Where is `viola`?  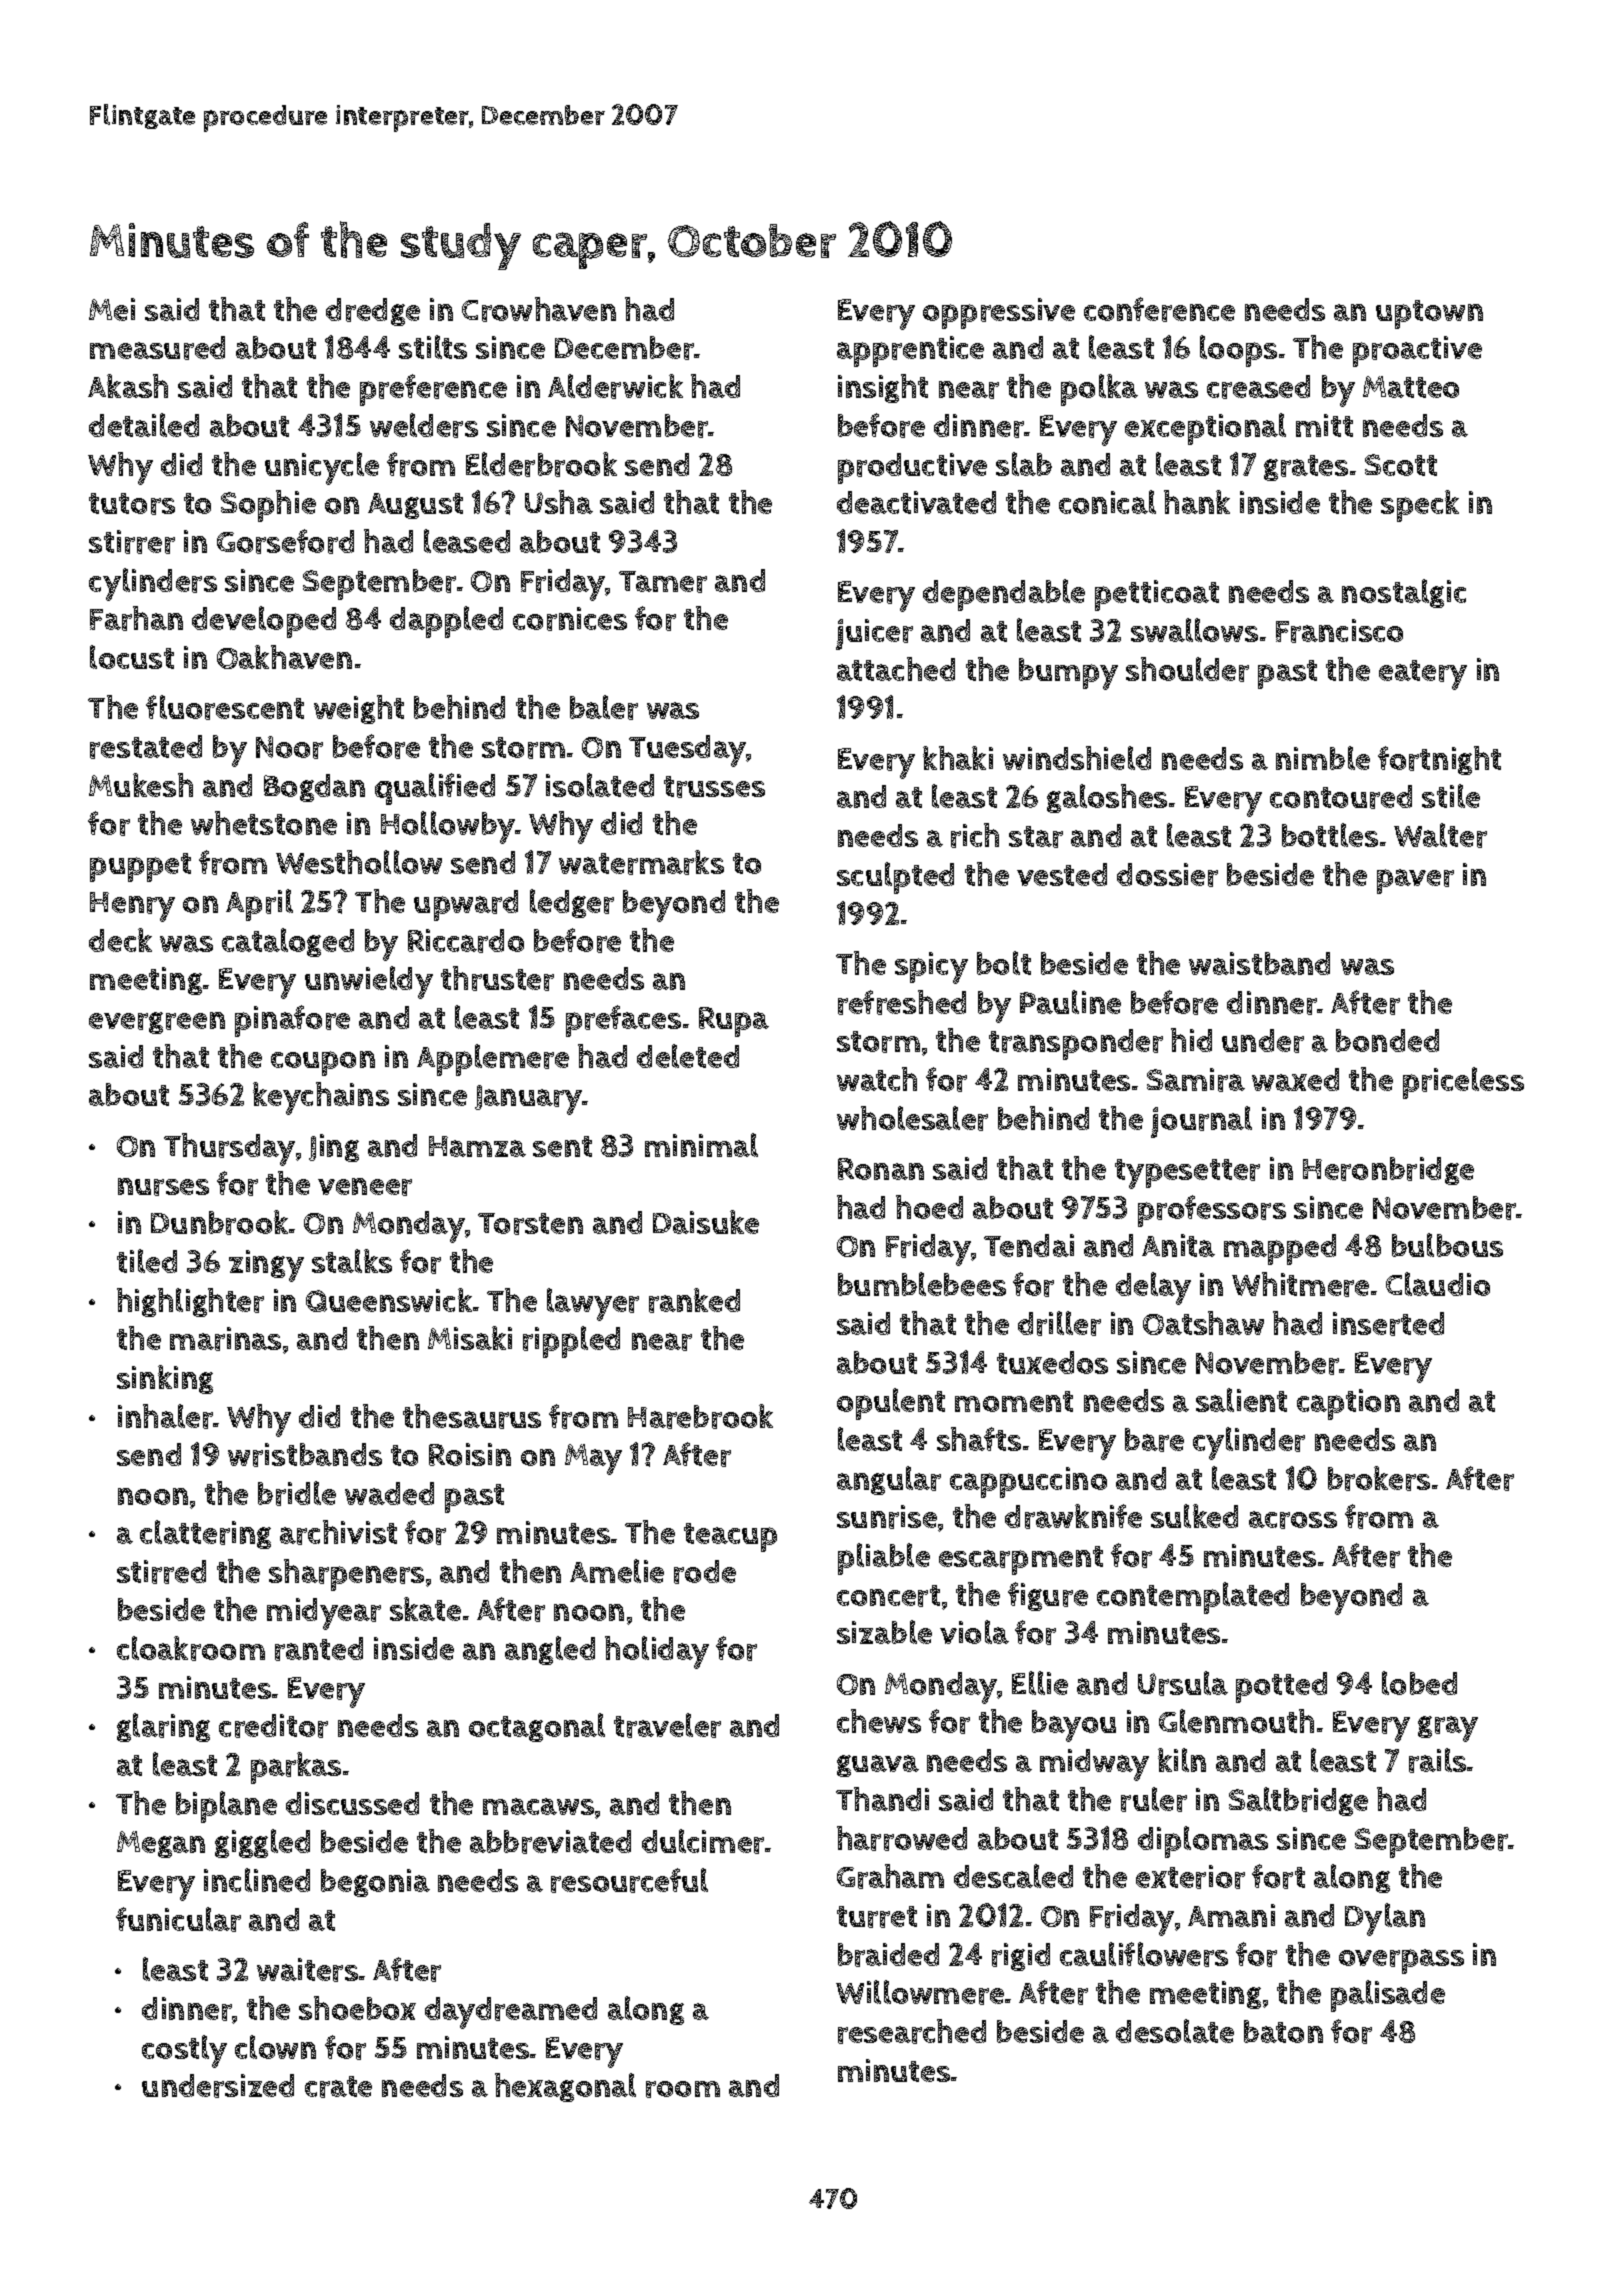 viola is located at coordinates (974, 1632).
